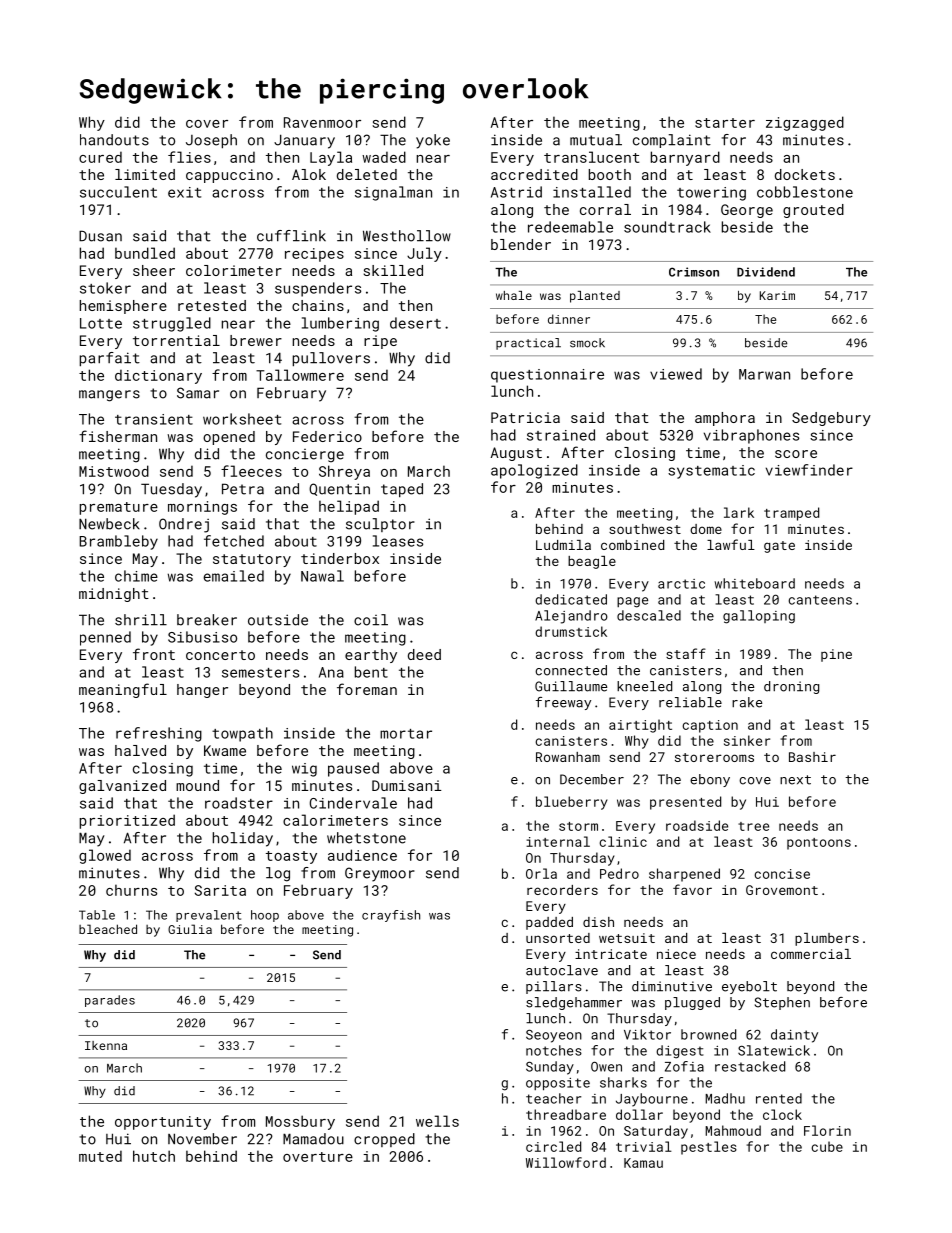 The height and width of the screenshot is (1233, 952). Describe the element at coordinates (534, 174) in the screenshot. I see `accredited` at that location.
